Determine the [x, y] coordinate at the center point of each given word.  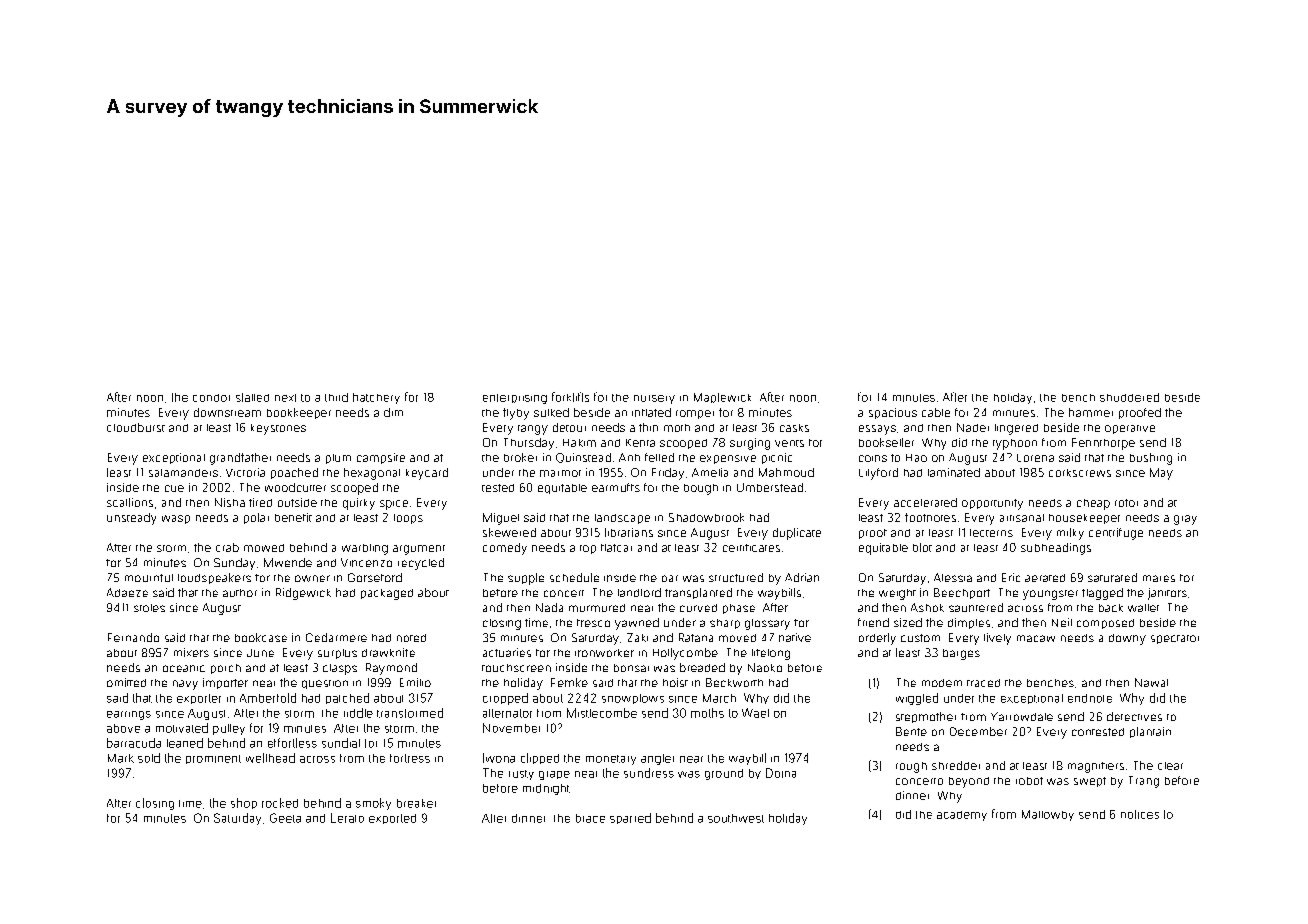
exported [392, 819]
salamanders [183, 473]
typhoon [1015, 444]
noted [411, 638]
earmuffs [616, 487]
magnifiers [1096, 767]
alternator [507, 713]
